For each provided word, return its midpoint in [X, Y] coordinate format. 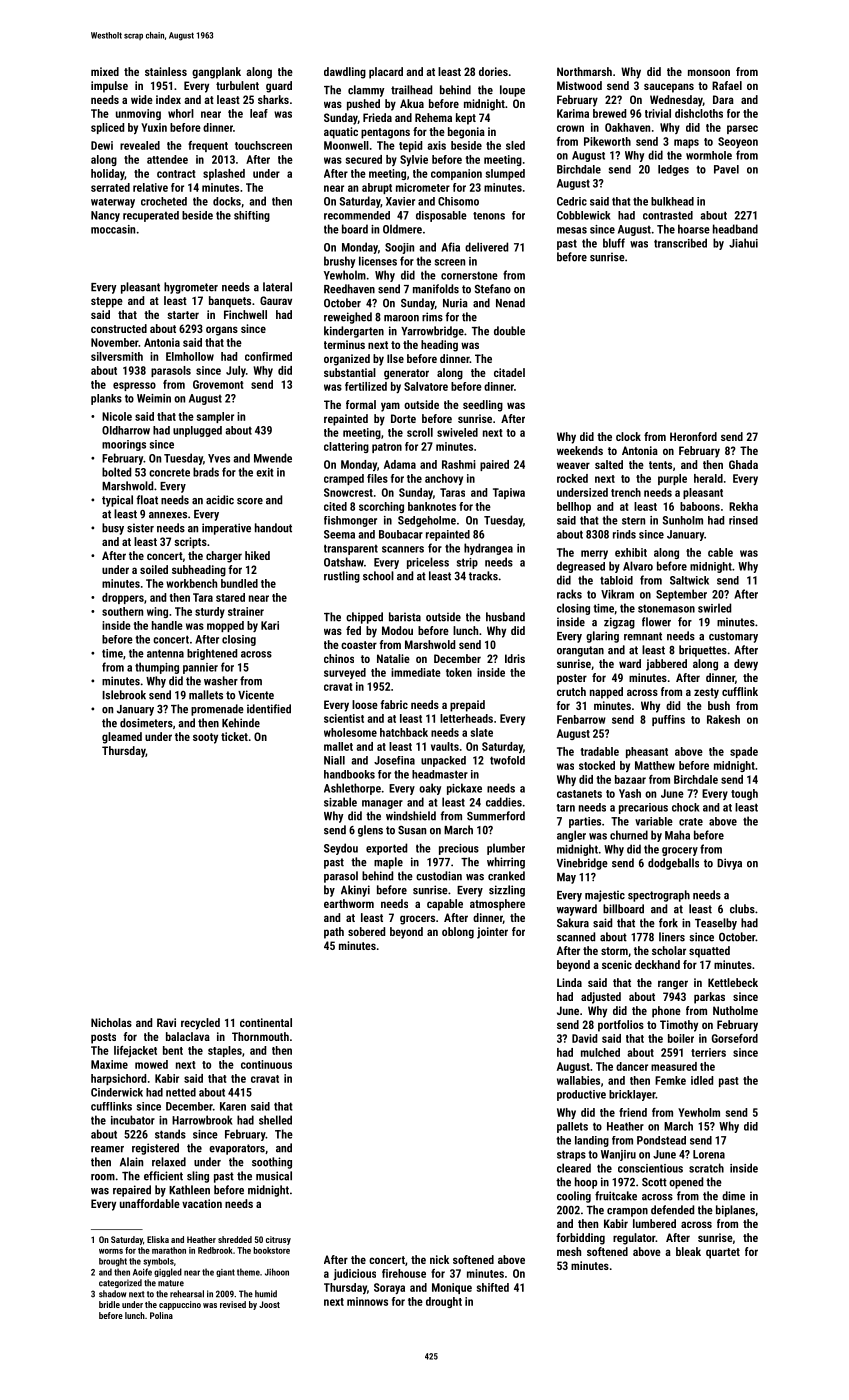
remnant [643, 636]
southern [122, 611]
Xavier [400, 201]
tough [744, 794]
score [250, 501]
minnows [367, 1301]
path [334, 933]
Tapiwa [509, 493]
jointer [492, 933]
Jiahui [743, 243]
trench [626, 492]
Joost [269, 1304]
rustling [342, 577]
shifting [252, 216]
